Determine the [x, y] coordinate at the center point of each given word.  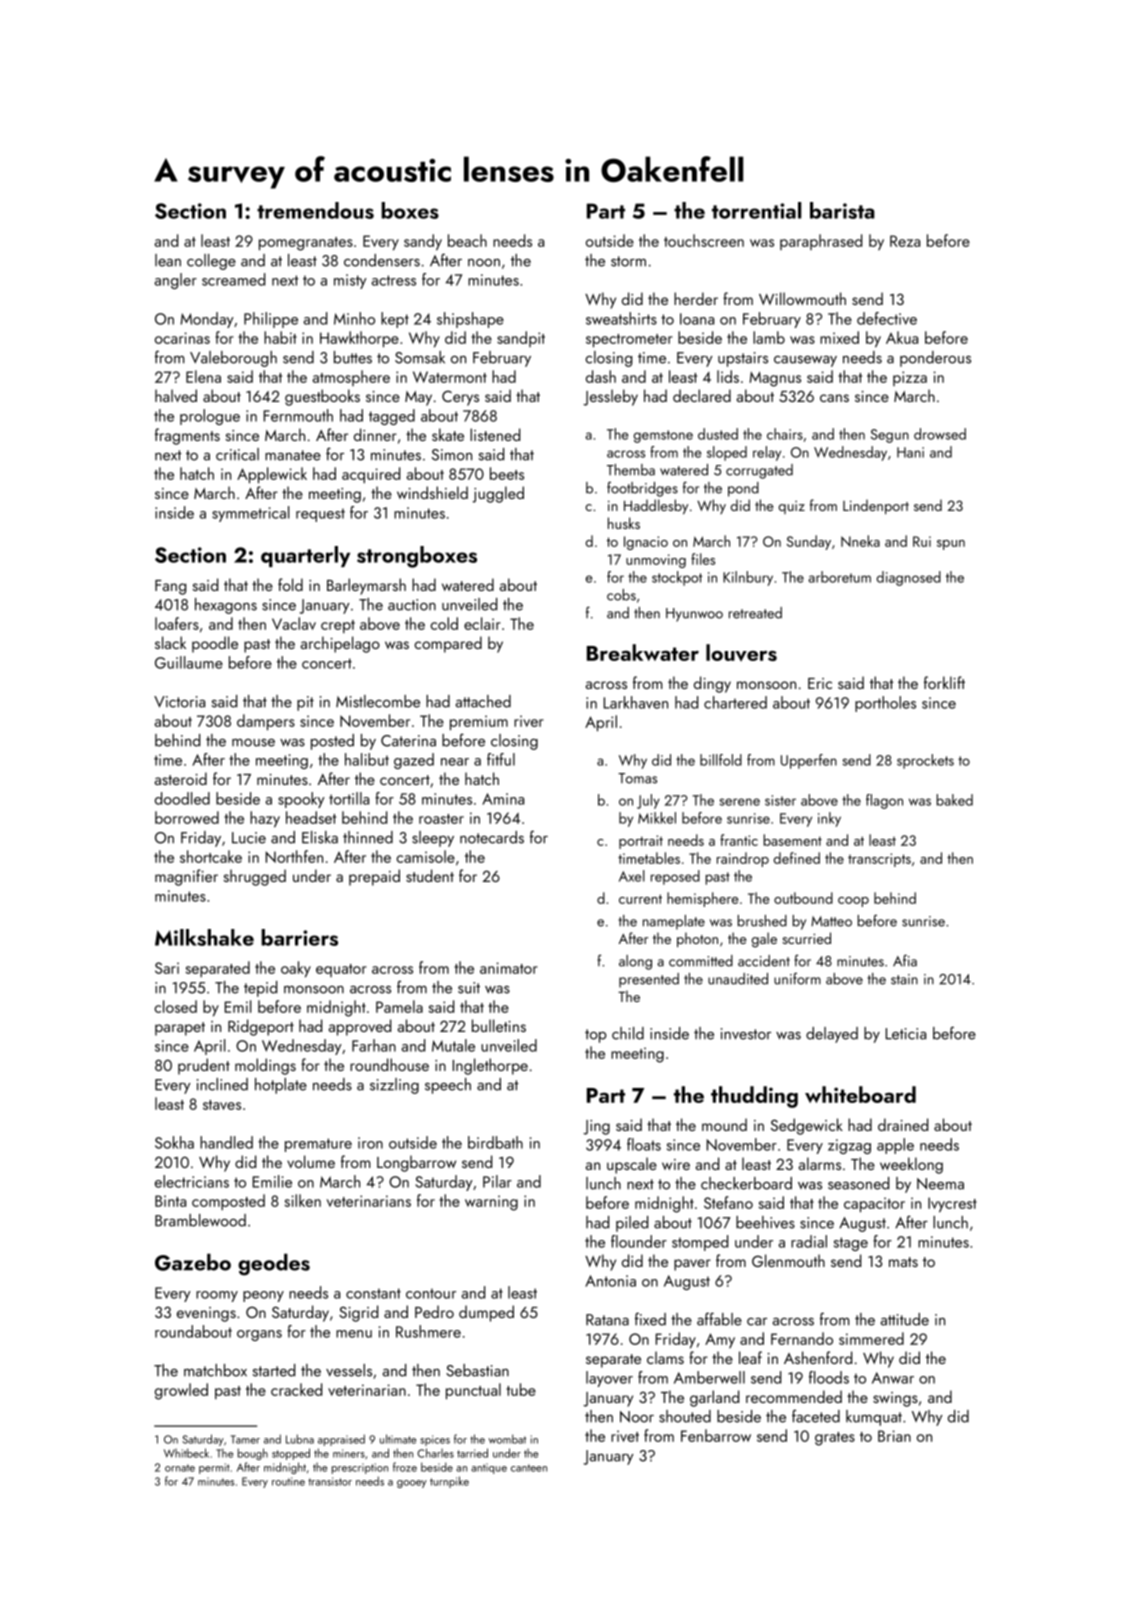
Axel [632, 876]
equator [341, 970]
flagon [884, 801]
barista [842, 210]
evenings [206, 1314]
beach [467, 240]
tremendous [315, 210]
